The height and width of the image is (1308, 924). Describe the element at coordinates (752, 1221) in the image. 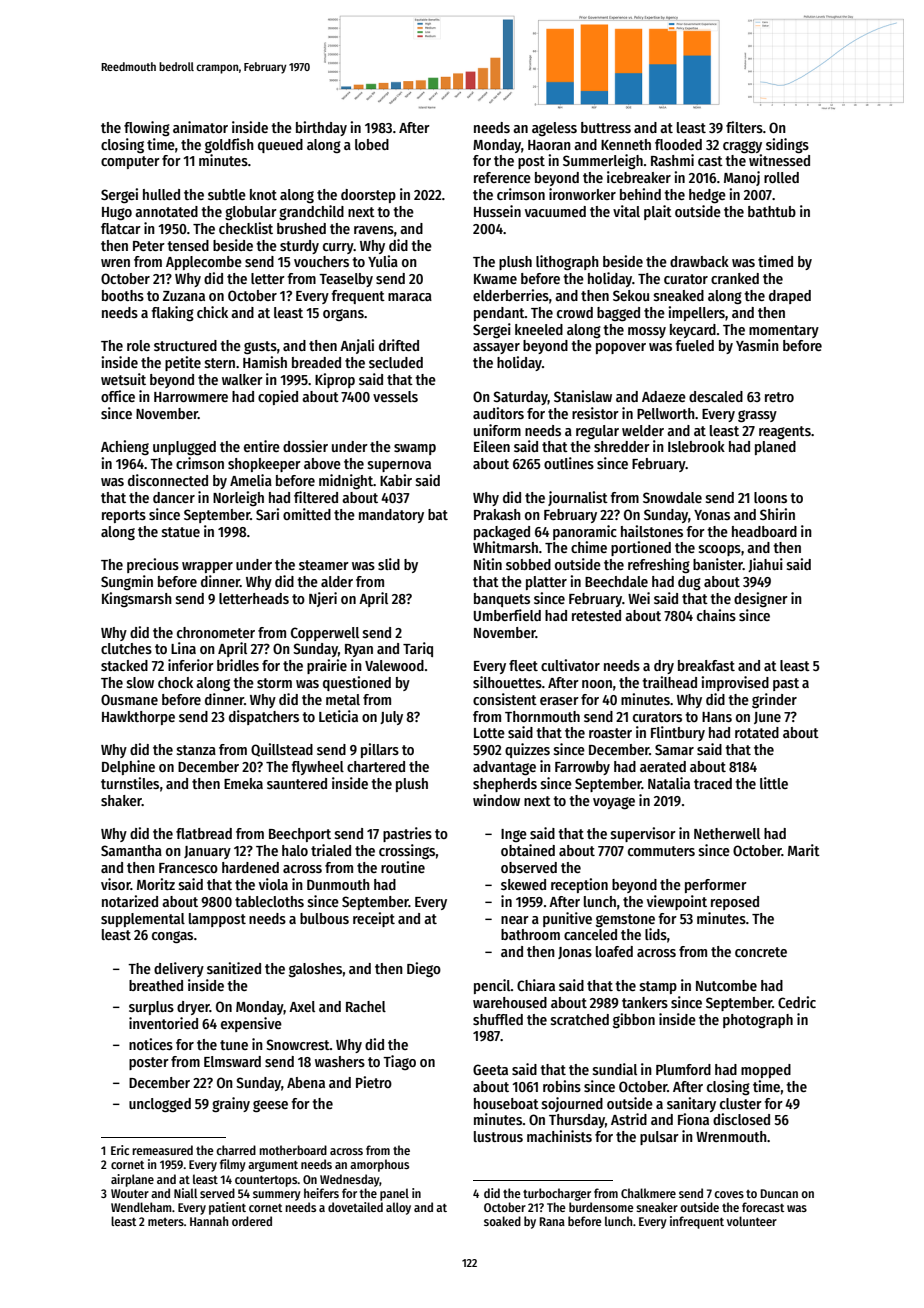

I see `volunteer` at that location.
